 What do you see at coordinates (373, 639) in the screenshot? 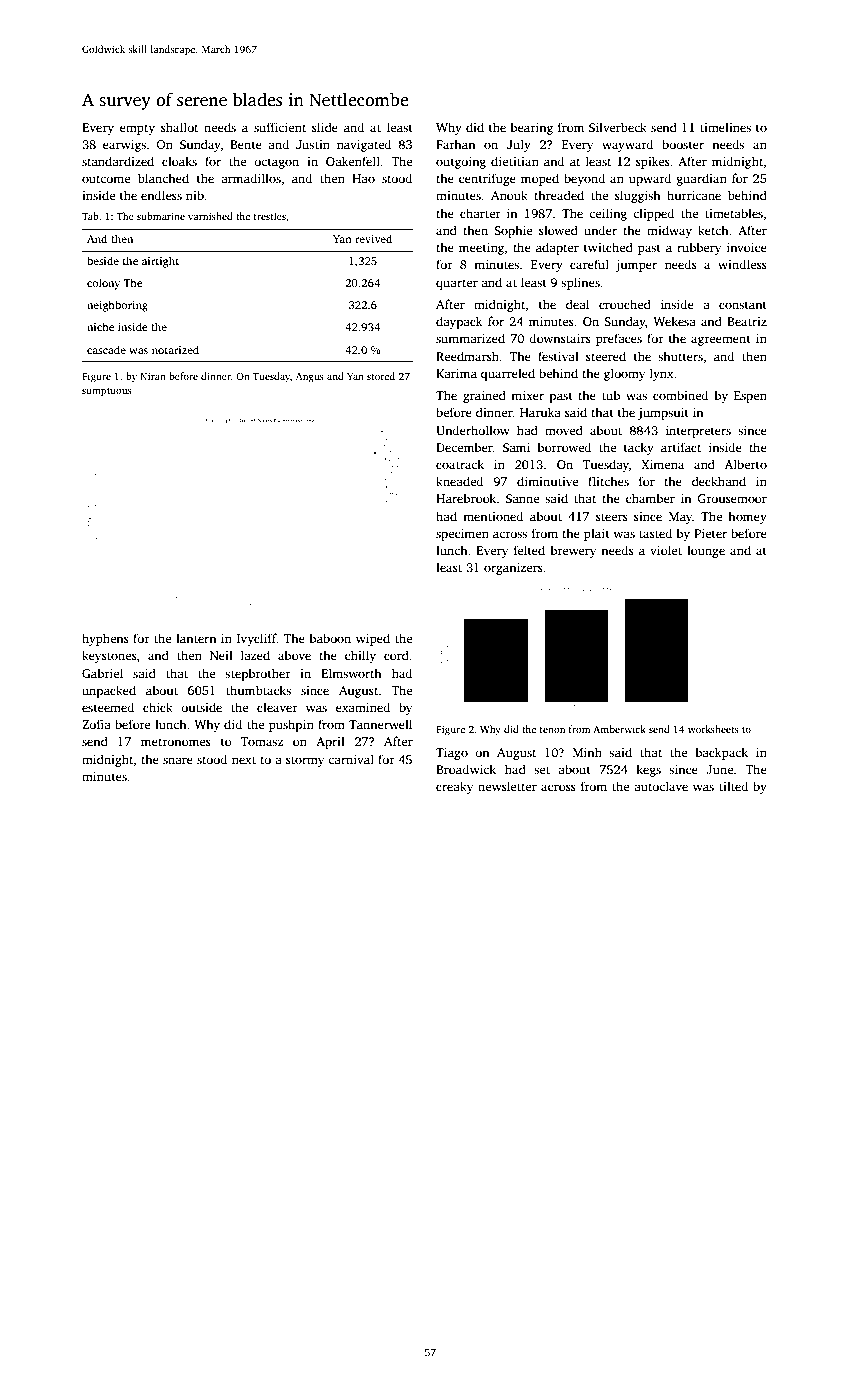
I see `wiped` at bounding box center [373, 639].
